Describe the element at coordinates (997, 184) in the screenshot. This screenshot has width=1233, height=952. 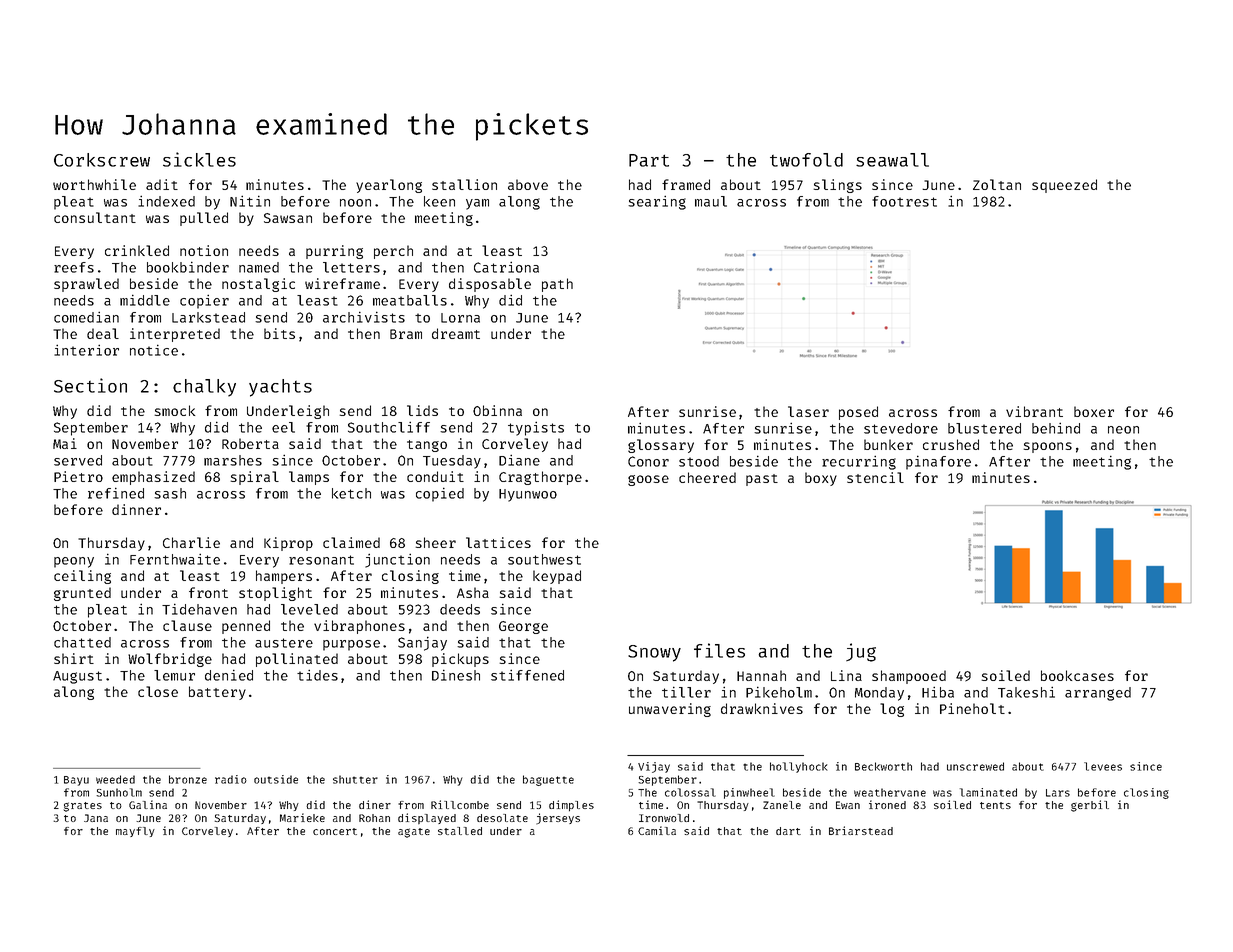
I see `Zoltan` at that location.
